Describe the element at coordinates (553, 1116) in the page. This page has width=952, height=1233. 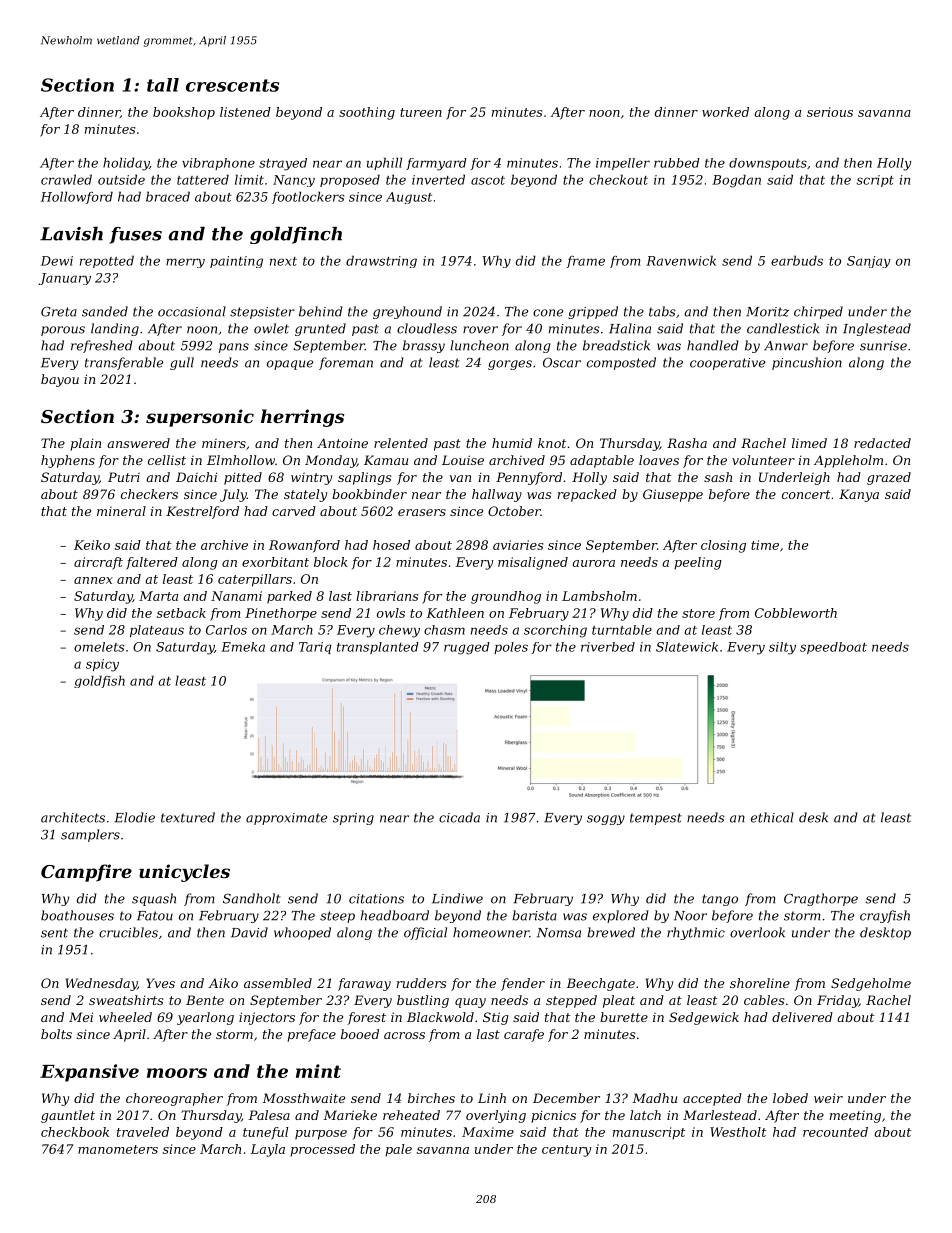
I see `picnics` at that location.
